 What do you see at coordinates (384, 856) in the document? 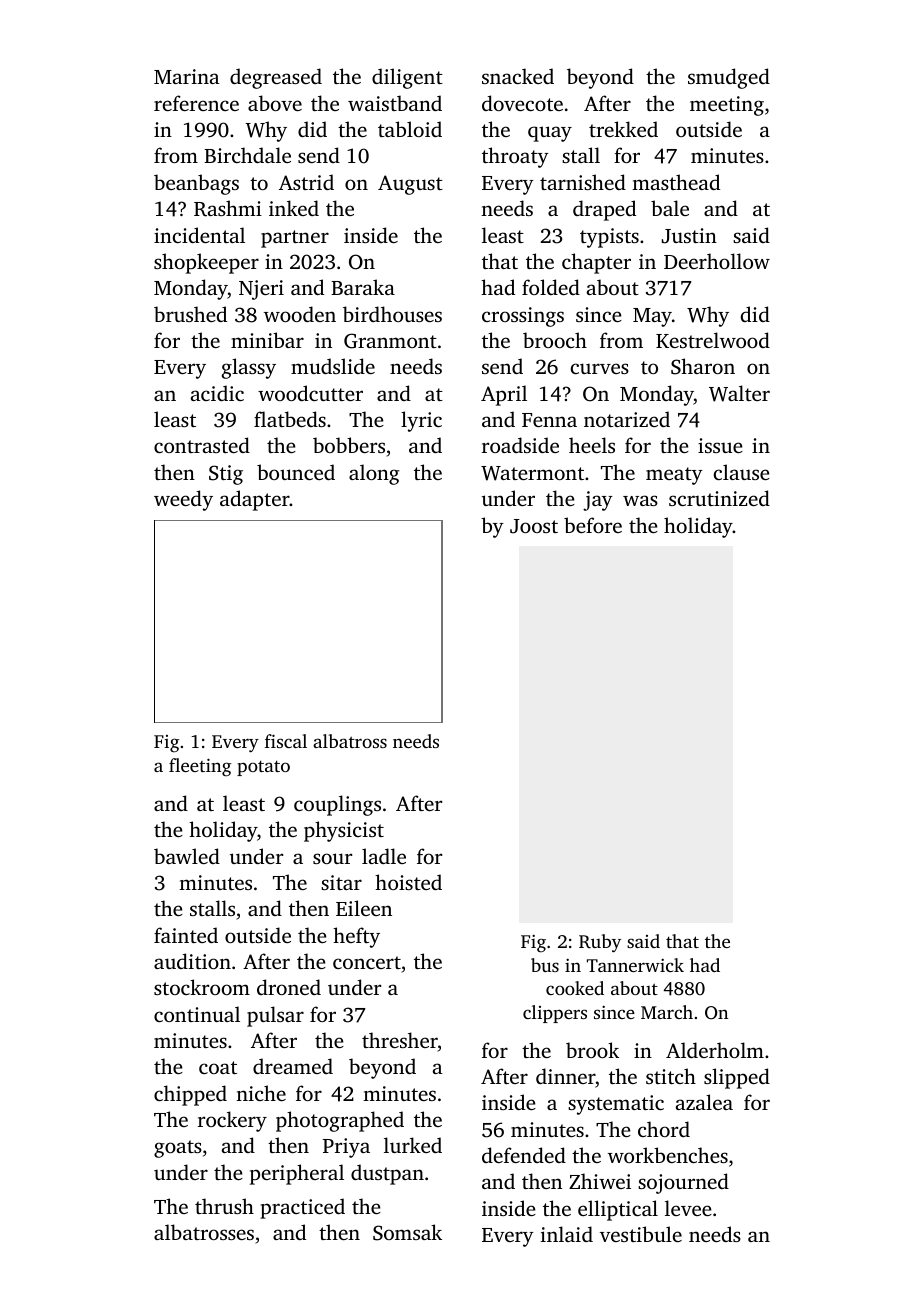
I see `ladle` at bounding box center [384, 856].
